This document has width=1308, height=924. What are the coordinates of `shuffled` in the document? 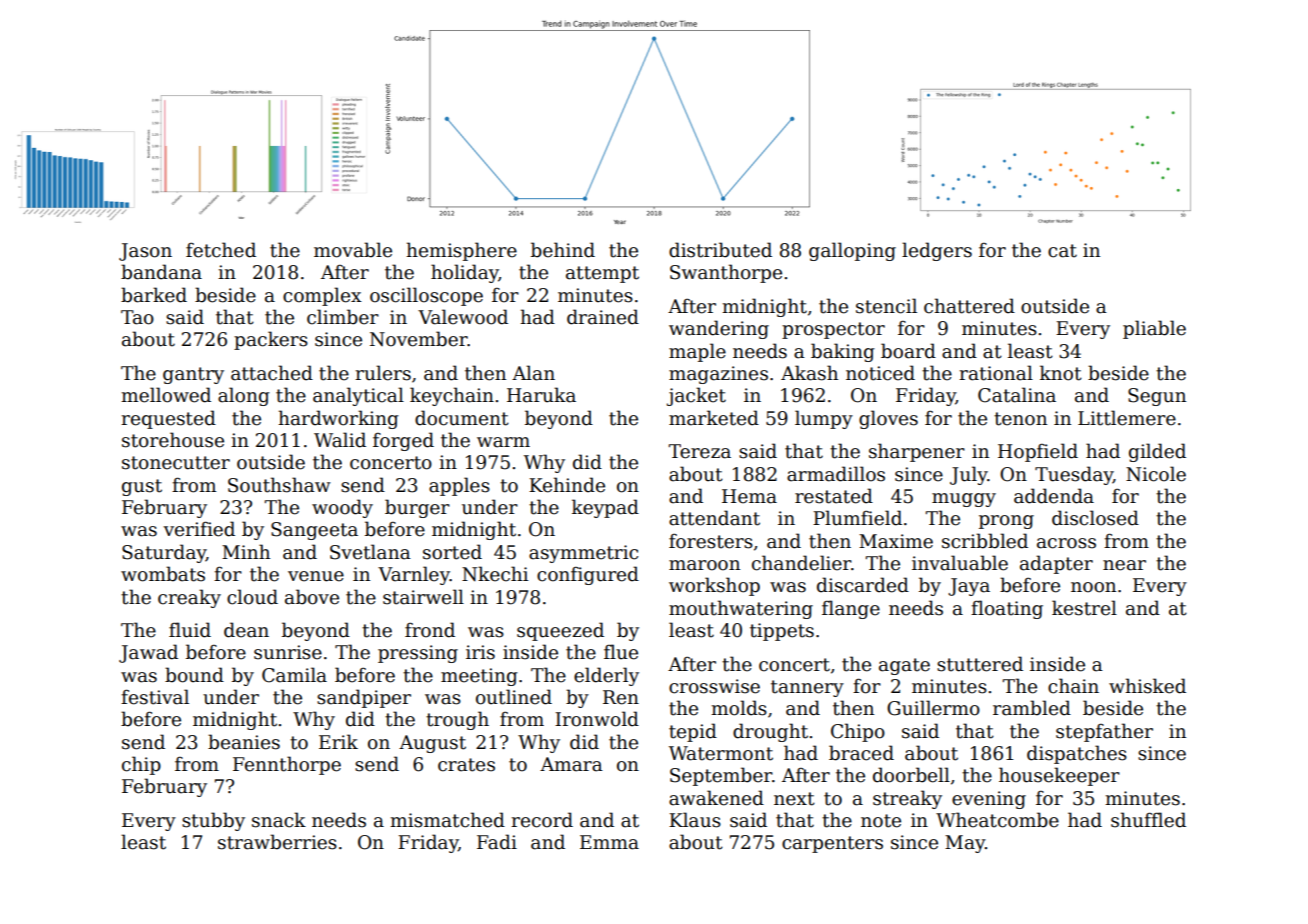 It's located at (1148, 820).
